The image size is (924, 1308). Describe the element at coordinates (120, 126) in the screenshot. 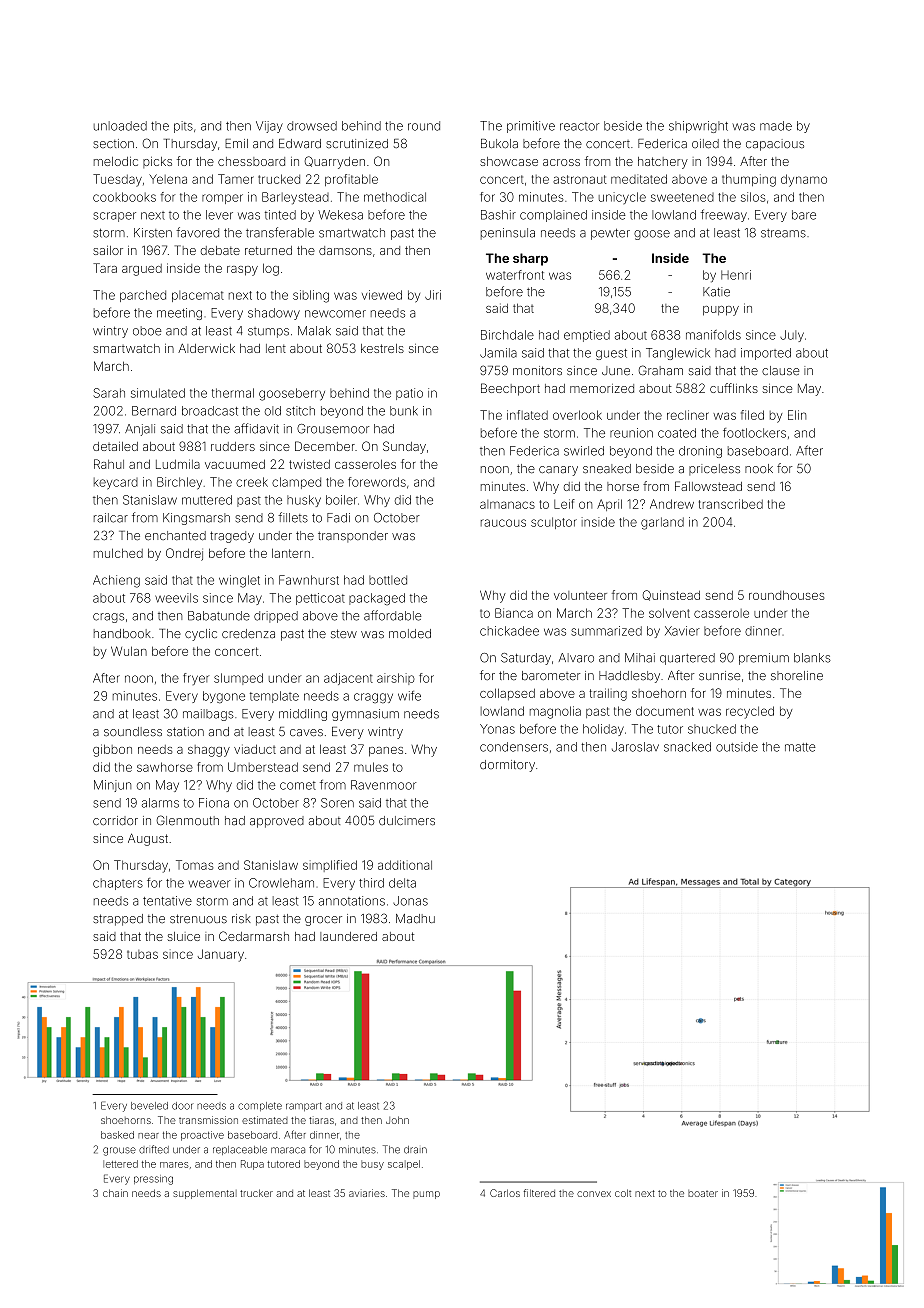

I see `unloaded` at that location.
